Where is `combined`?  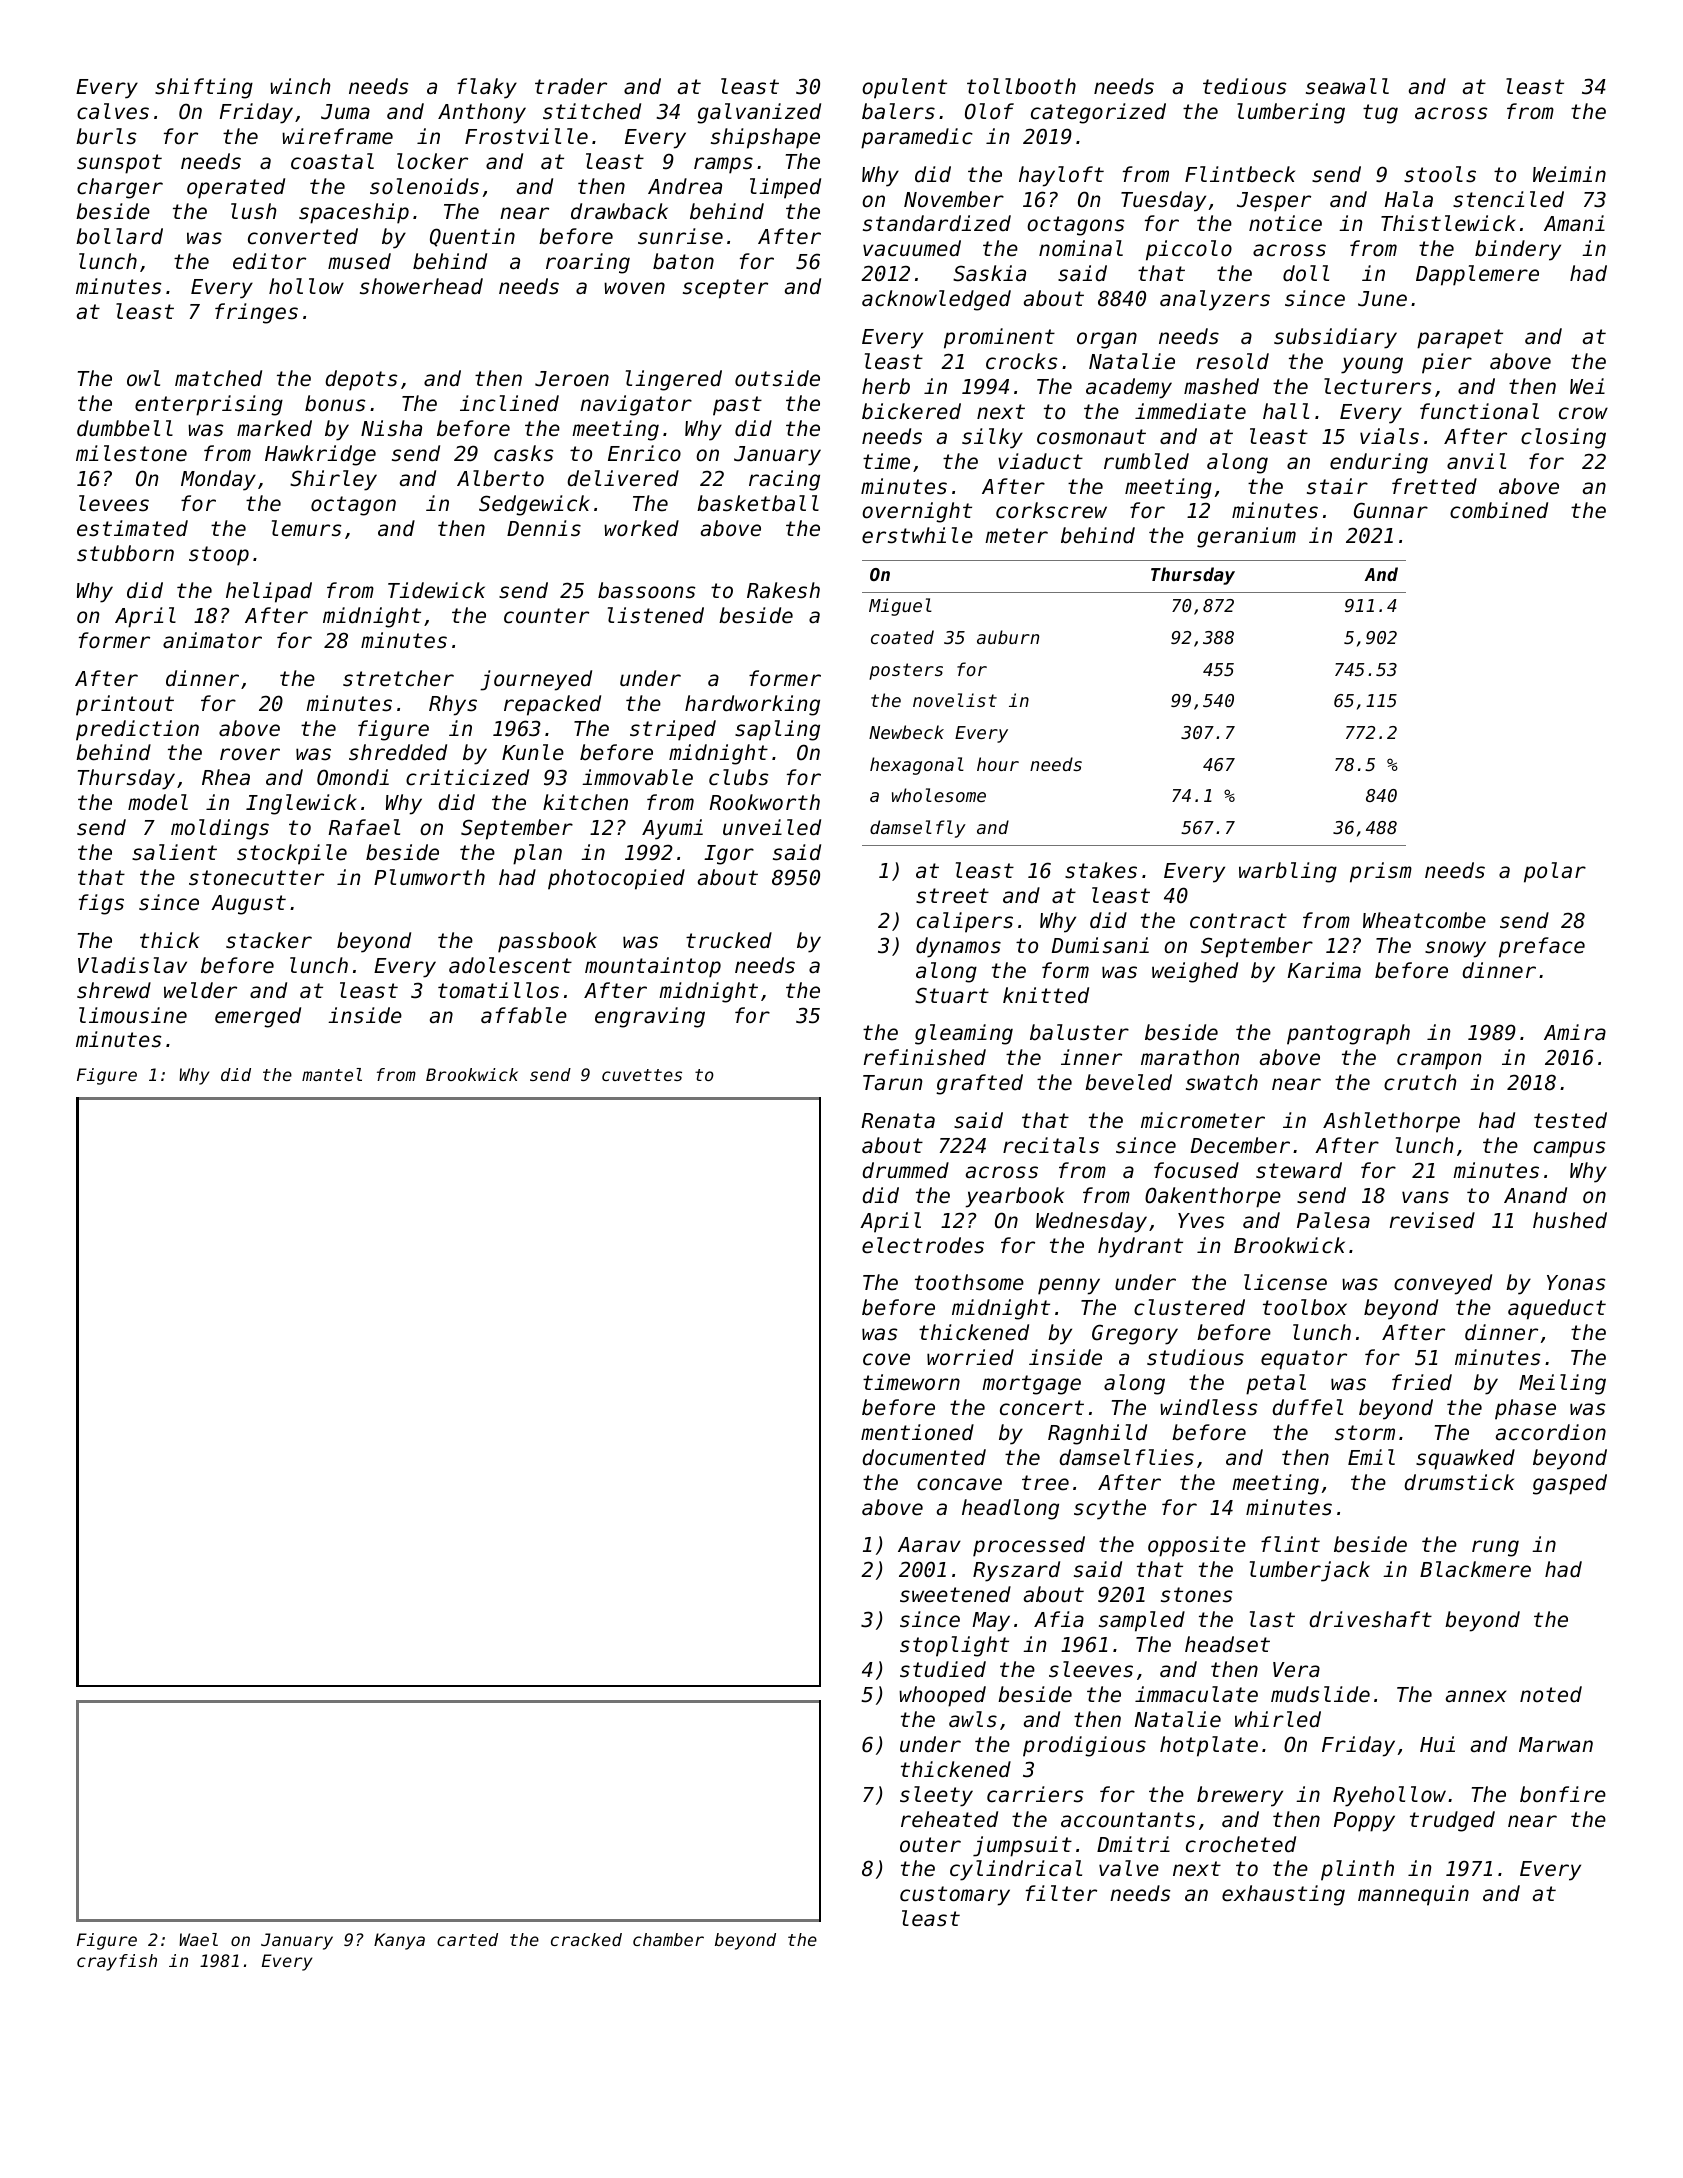
combined is located at coordinates (1499, 510).
